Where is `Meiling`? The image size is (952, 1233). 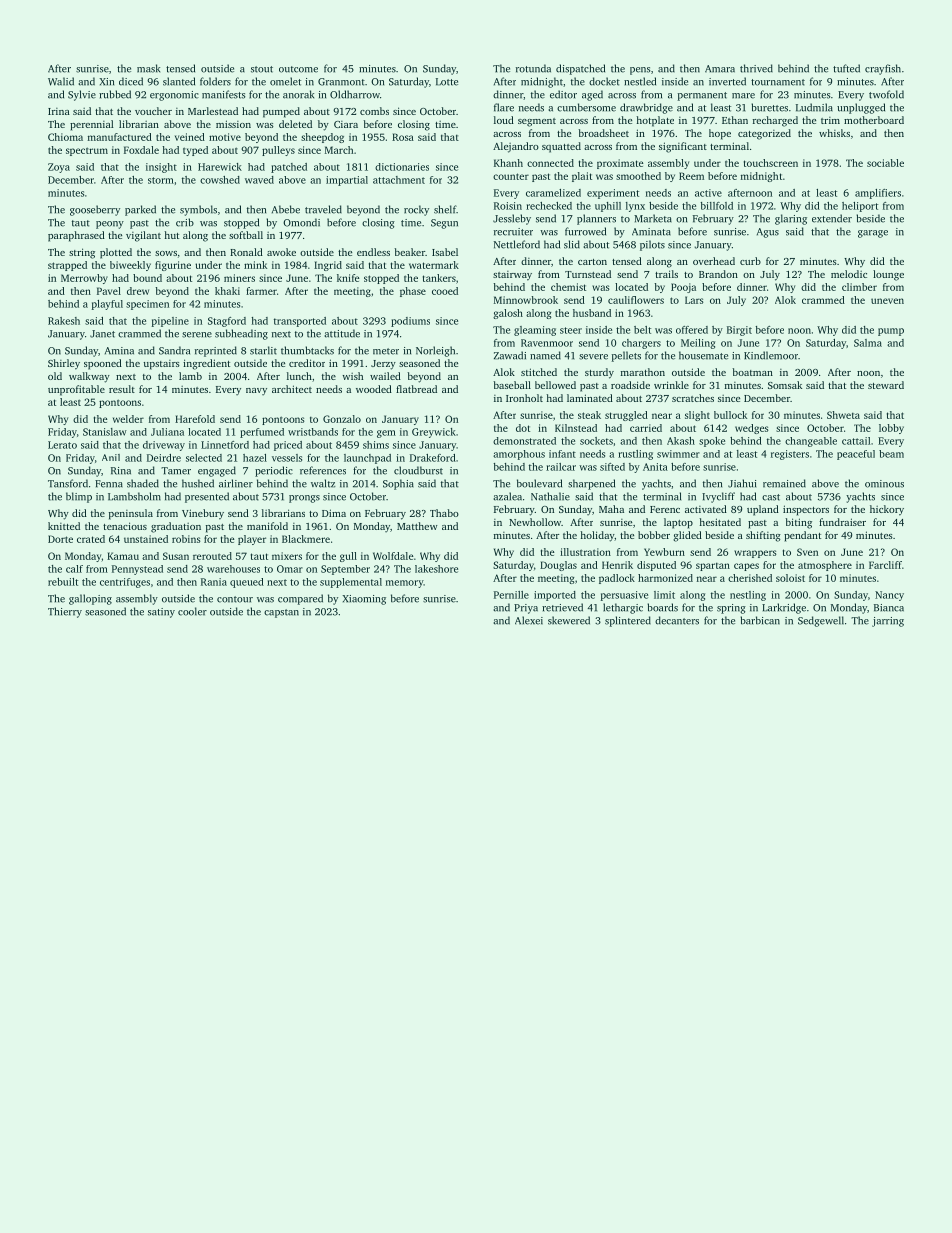 Meiling is located at coordinates (698, 344).
